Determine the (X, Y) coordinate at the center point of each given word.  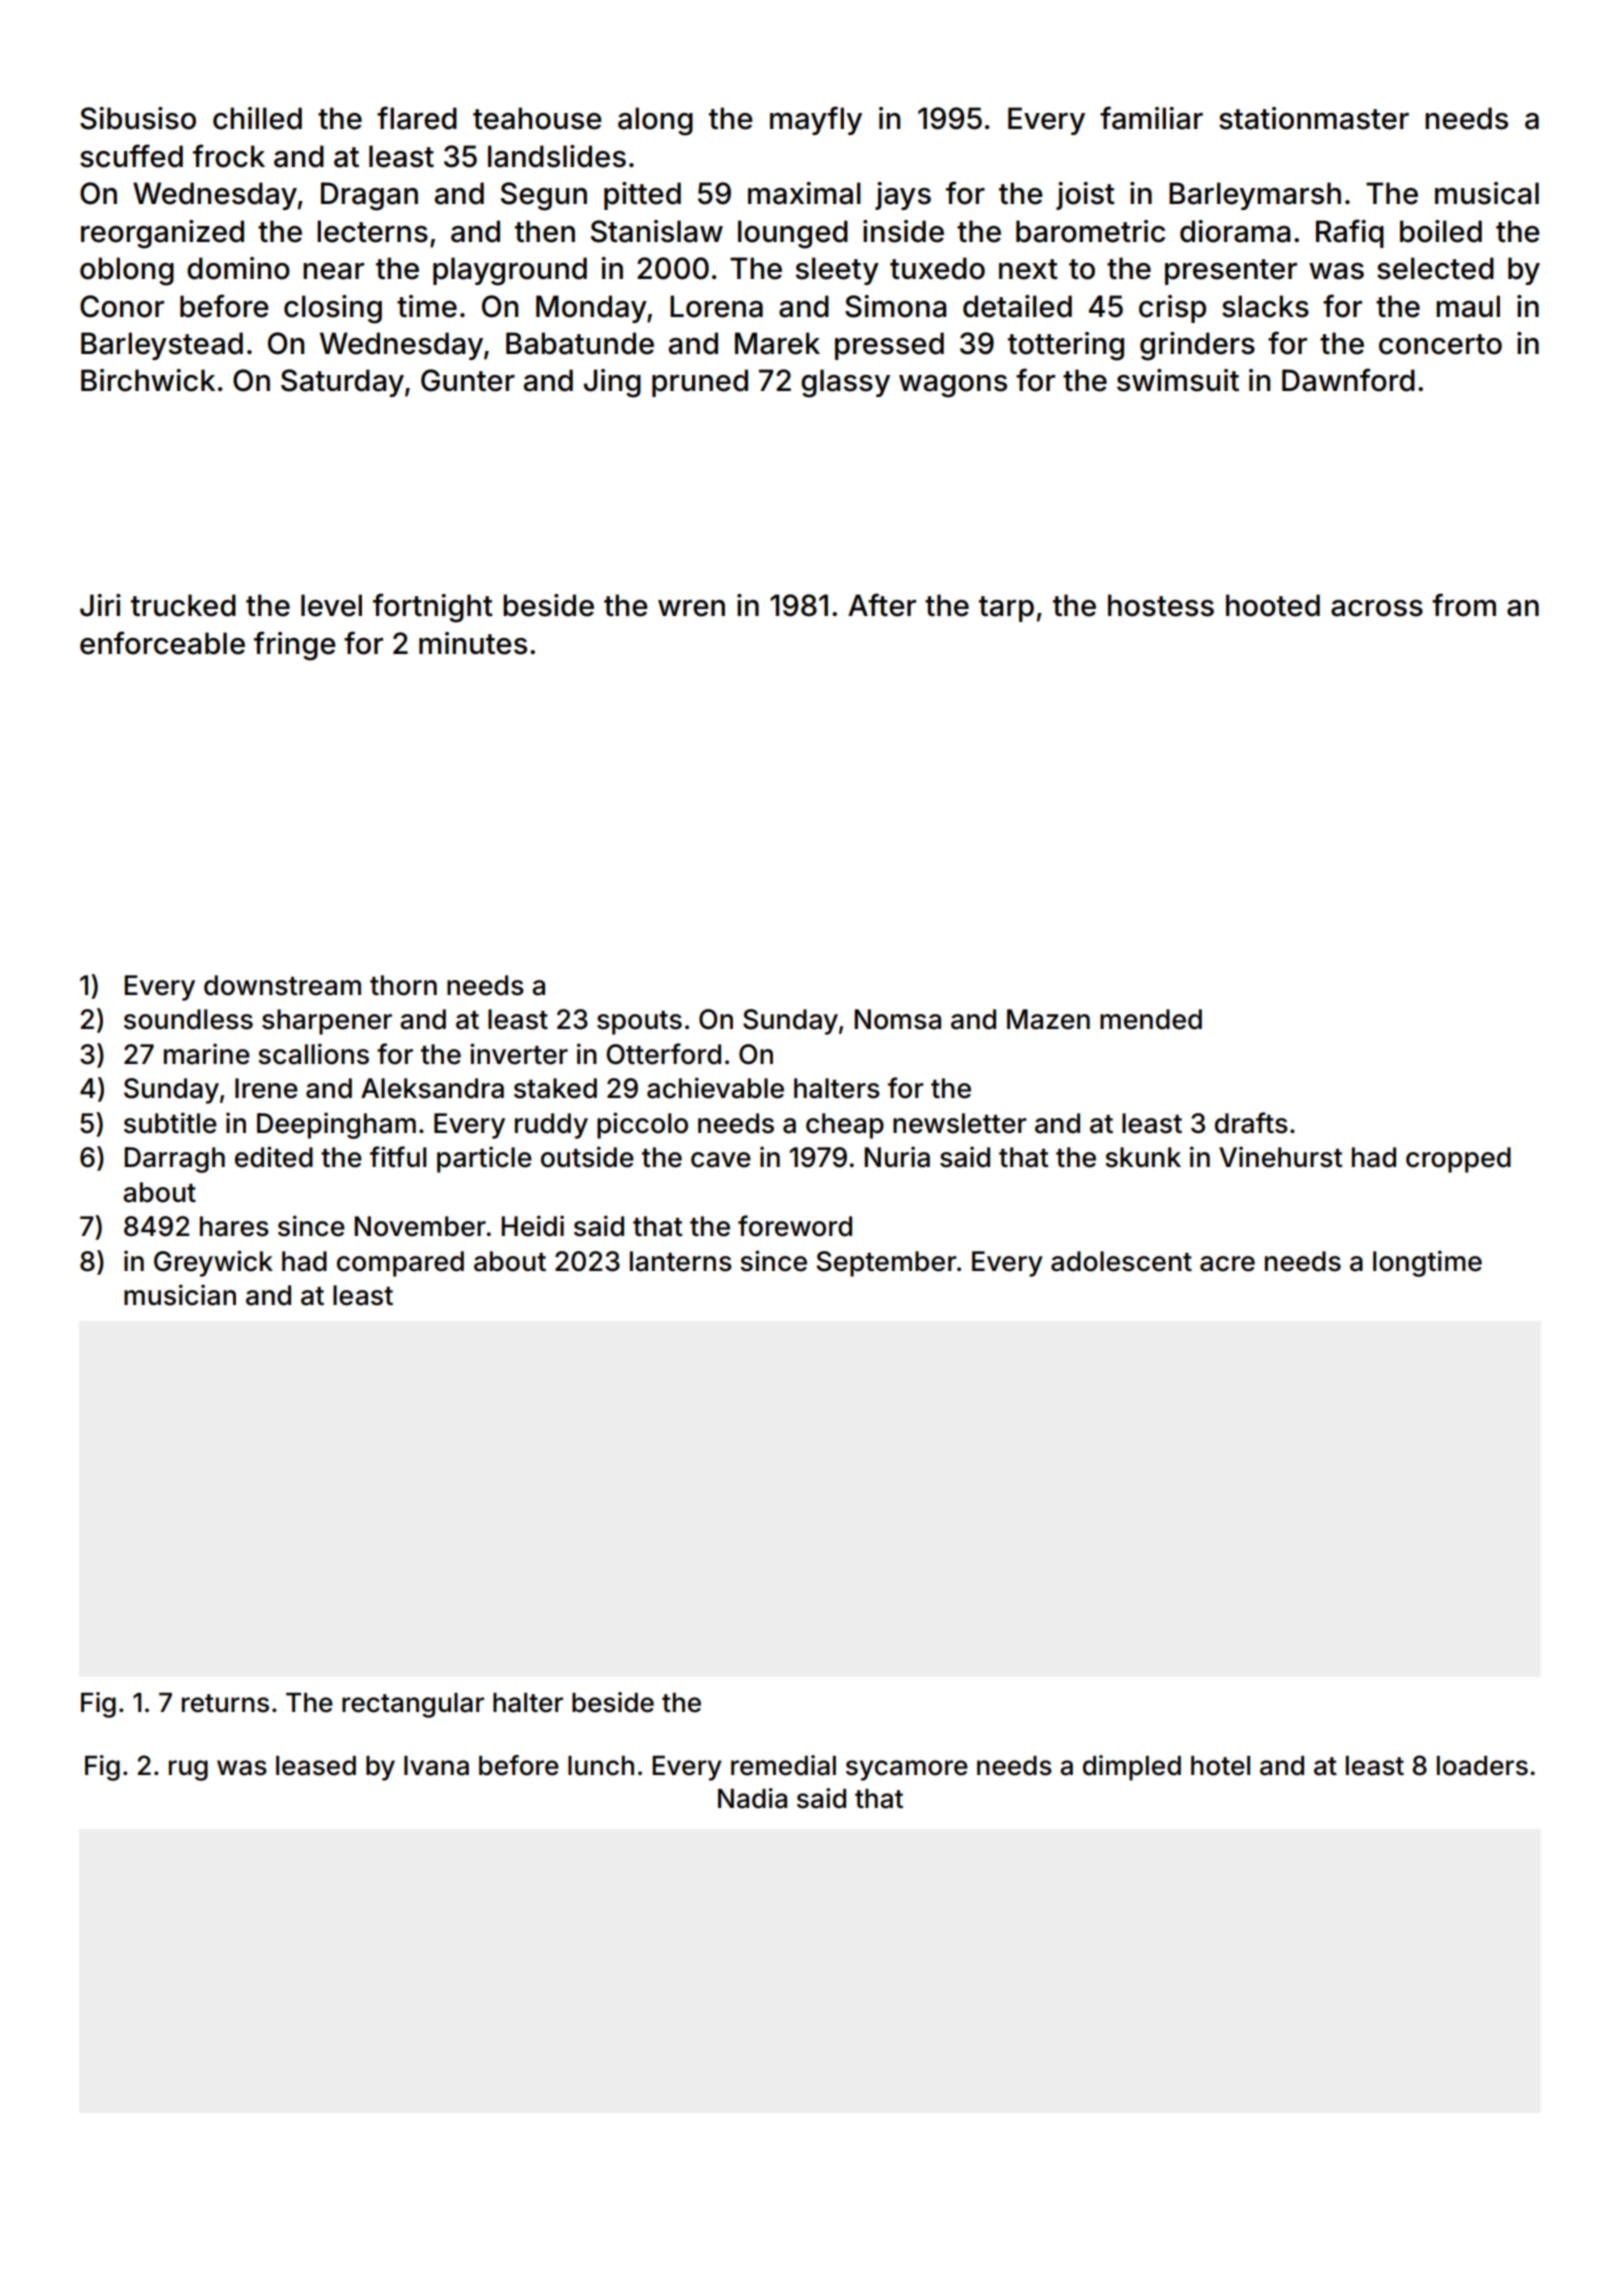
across (1377, 608)
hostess (1161, 605)
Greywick (213, 1263)
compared (400, 1264)
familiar (1151, 118)
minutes (473, 643)
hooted (1273, 605)
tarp (1006, 609)
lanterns (681, 1261)
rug (188, 1770)
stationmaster (1314, 118)
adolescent (1121, 1261)
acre (1227, 1264)
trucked (183, 605)
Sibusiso (138, 118)
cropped (1458, 1160)
